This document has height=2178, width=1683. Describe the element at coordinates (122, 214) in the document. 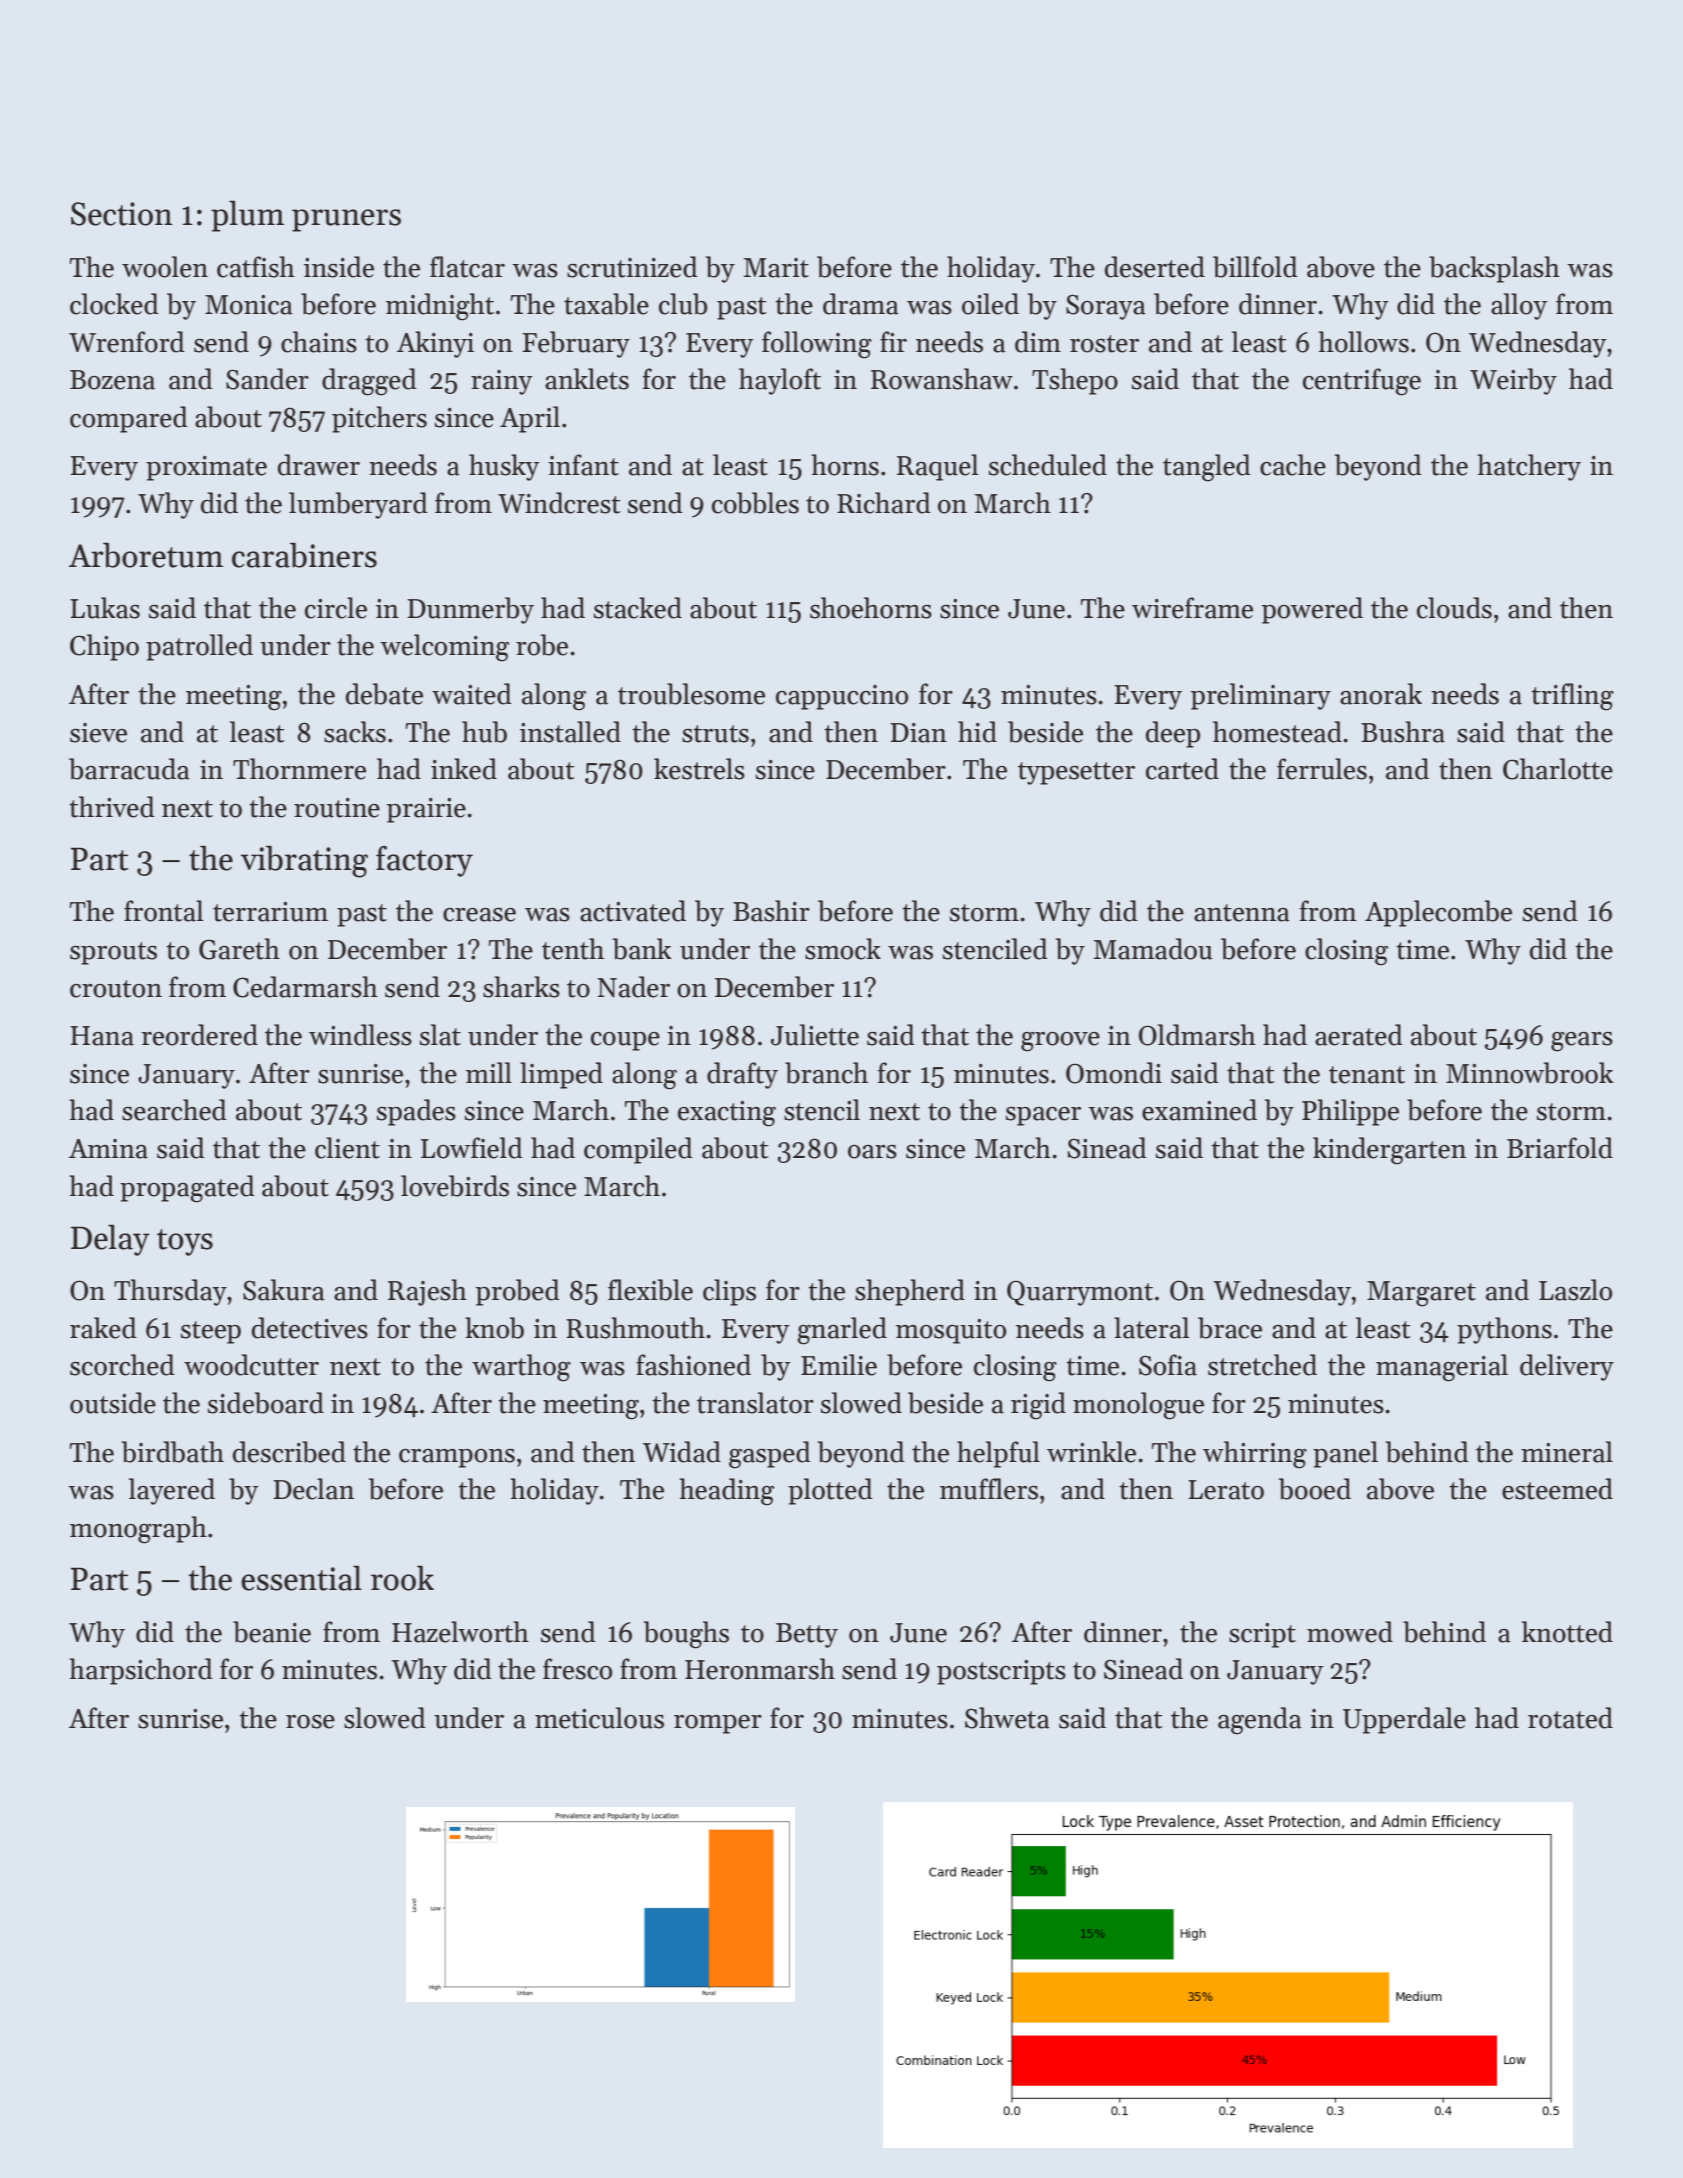

I see `Section` at that location.
